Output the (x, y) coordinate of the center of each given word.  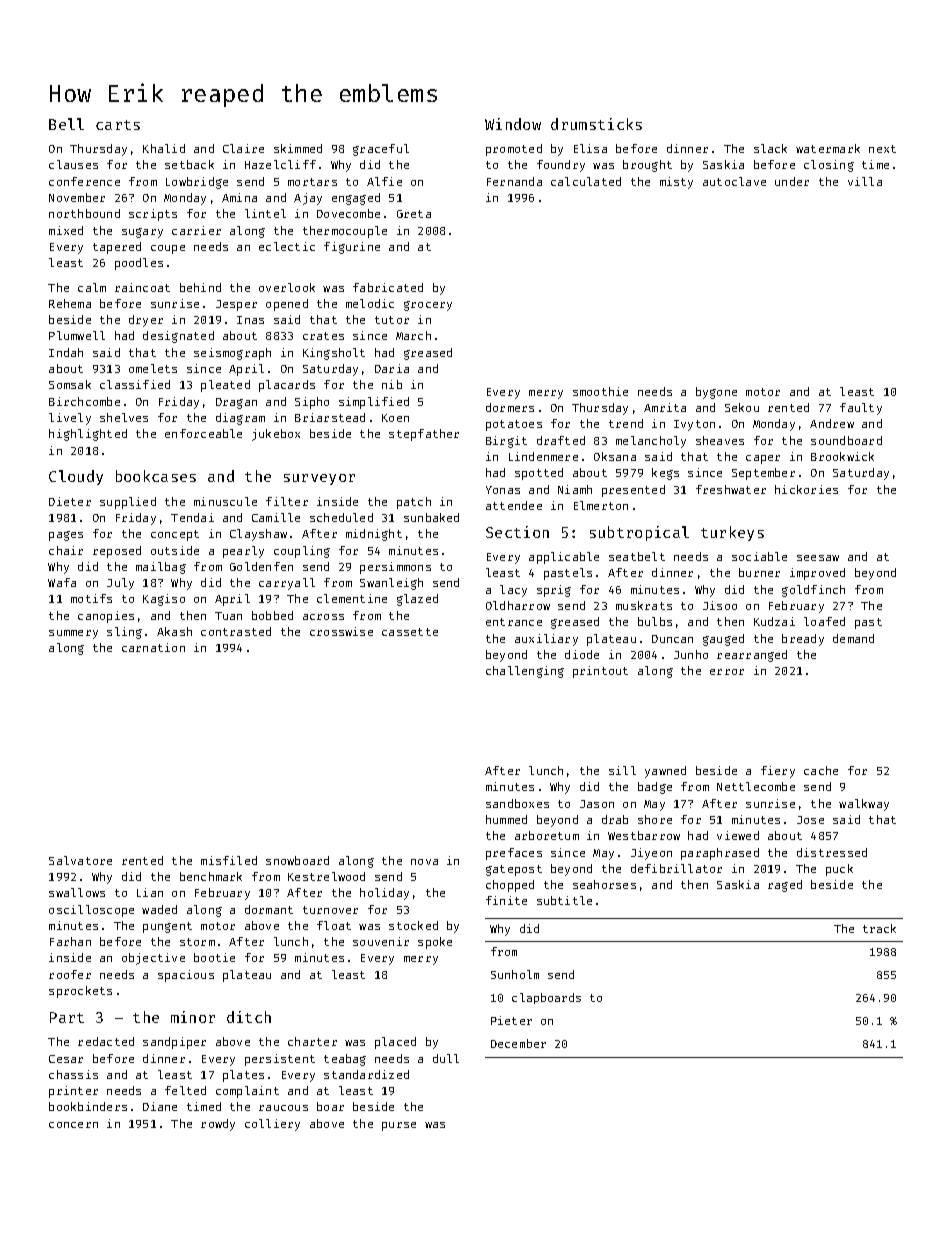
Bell (66, 124)
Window (513, 124)
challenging (525, 672)
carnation (153, 647)
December (518, 1043)
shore (655, 819)
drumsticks (596, 124)
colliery (272, 1125)
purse (399, 1126)
